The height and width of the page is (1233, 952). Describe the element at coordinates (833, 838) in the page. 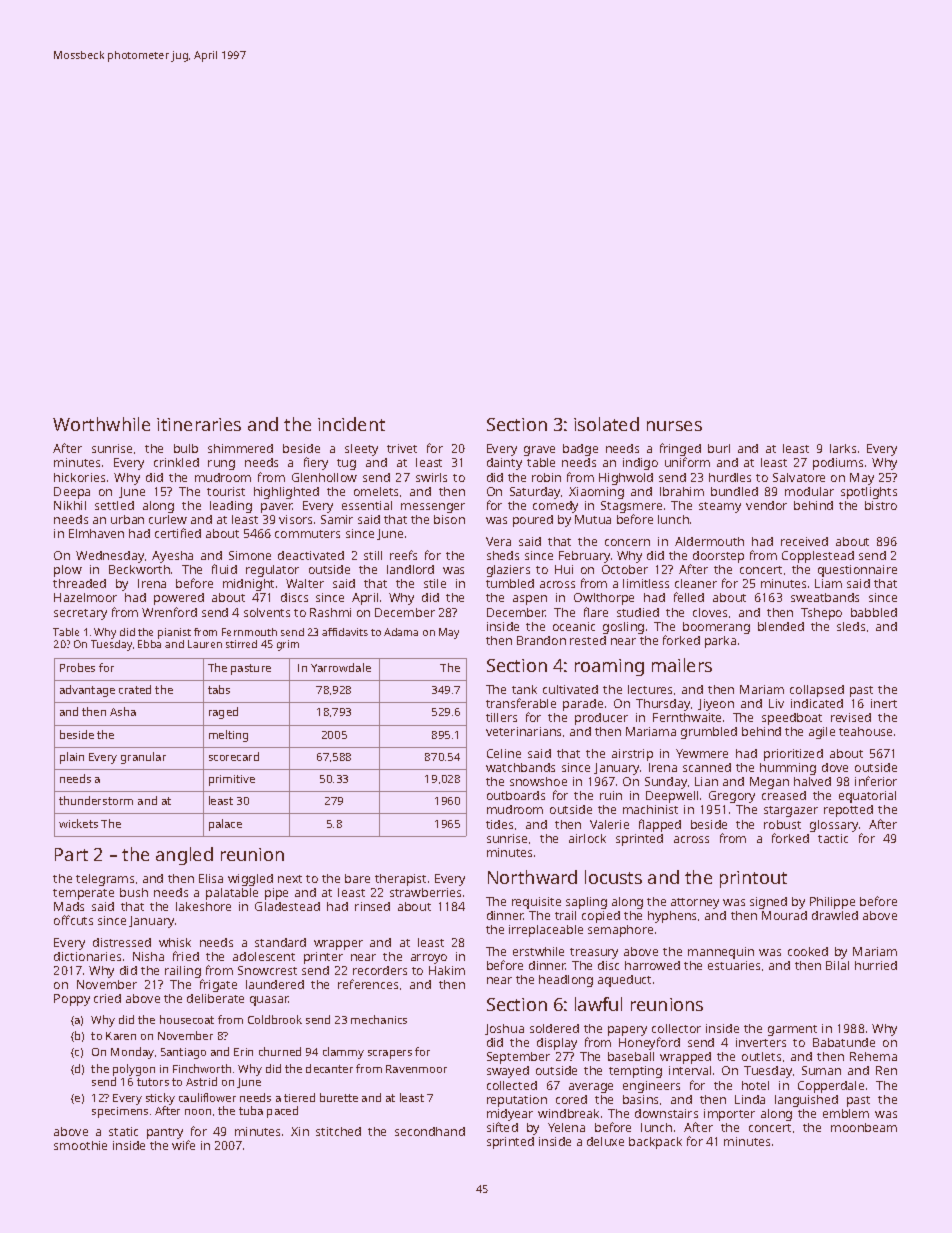

I see `tactic` at that location.
